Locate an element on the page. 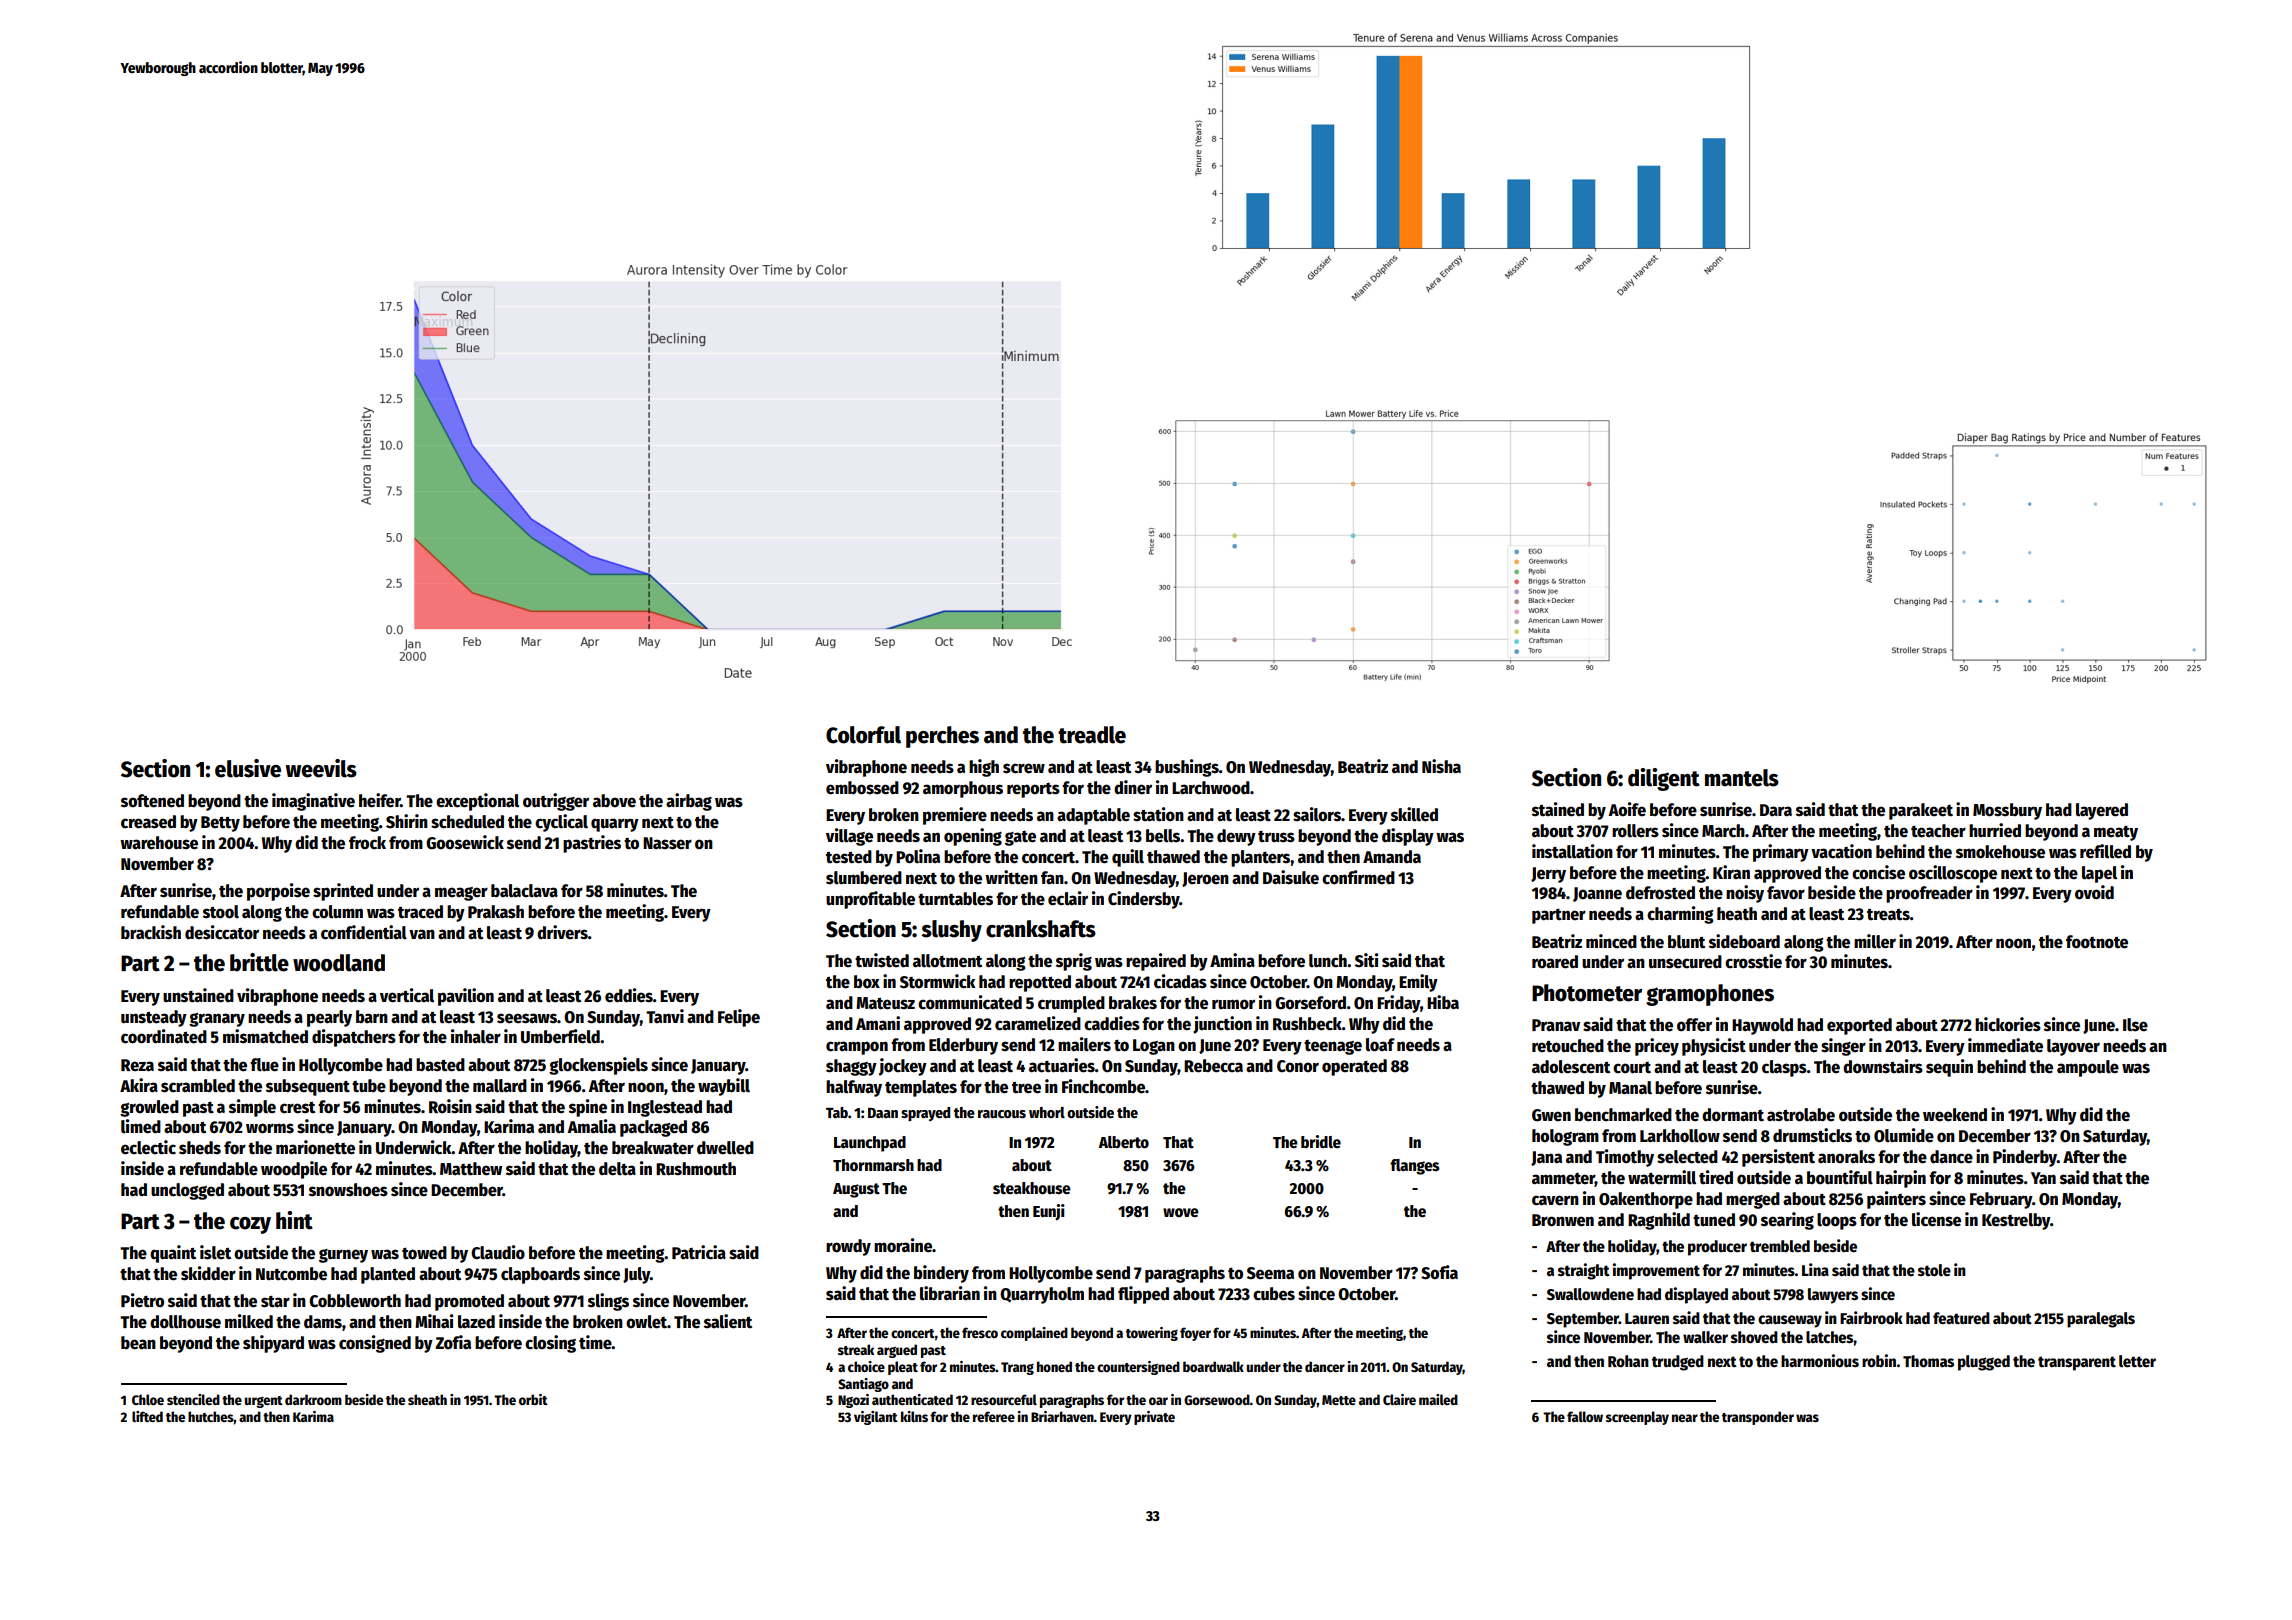 The height and width of the document is (1620, 2292). Mette is located at coordinates (1339, 1400).
